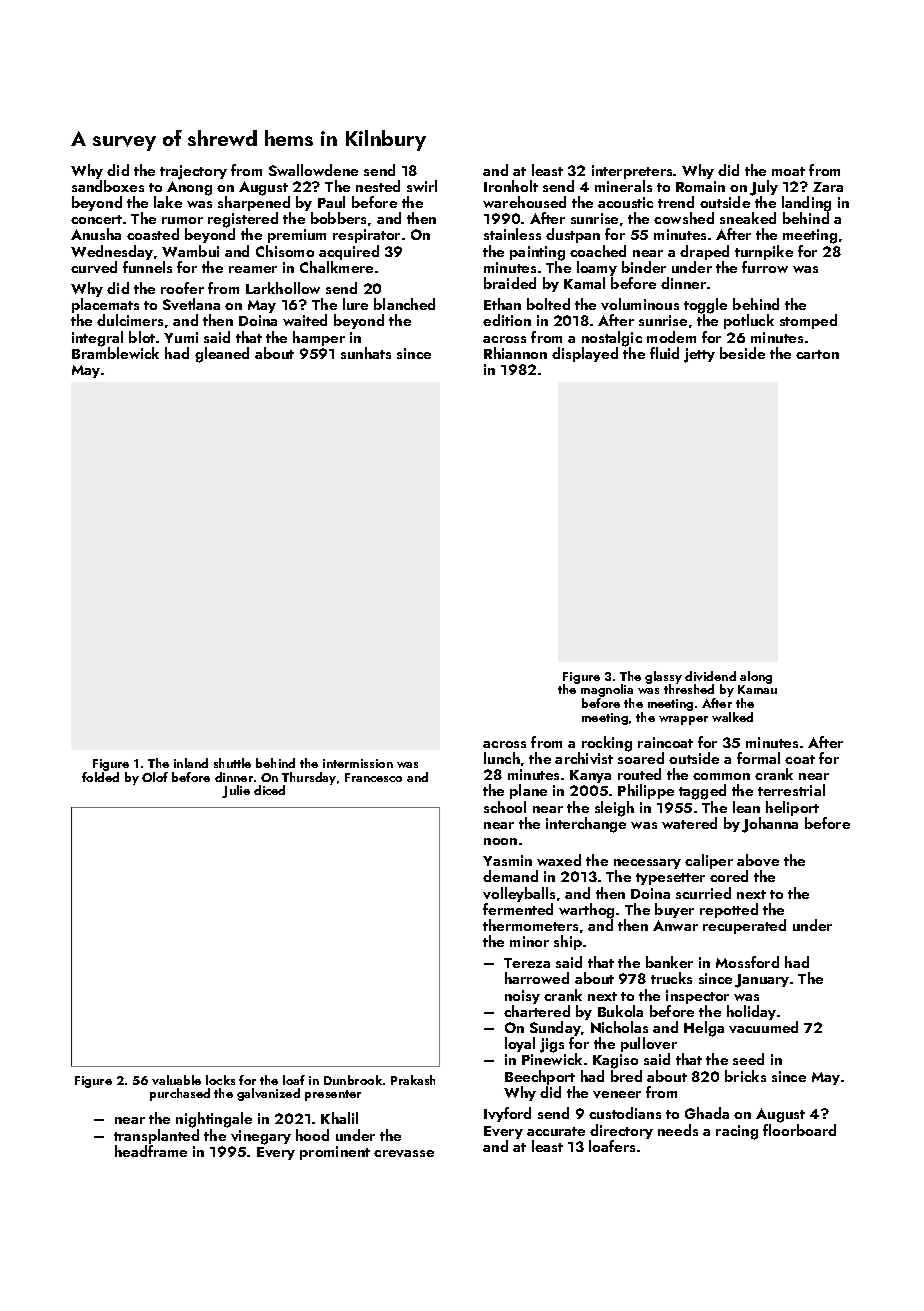  What do you see at coordinates (115, 353) in the screenshot?
I see `Bramblewick` at bounding box center [115, 353].
